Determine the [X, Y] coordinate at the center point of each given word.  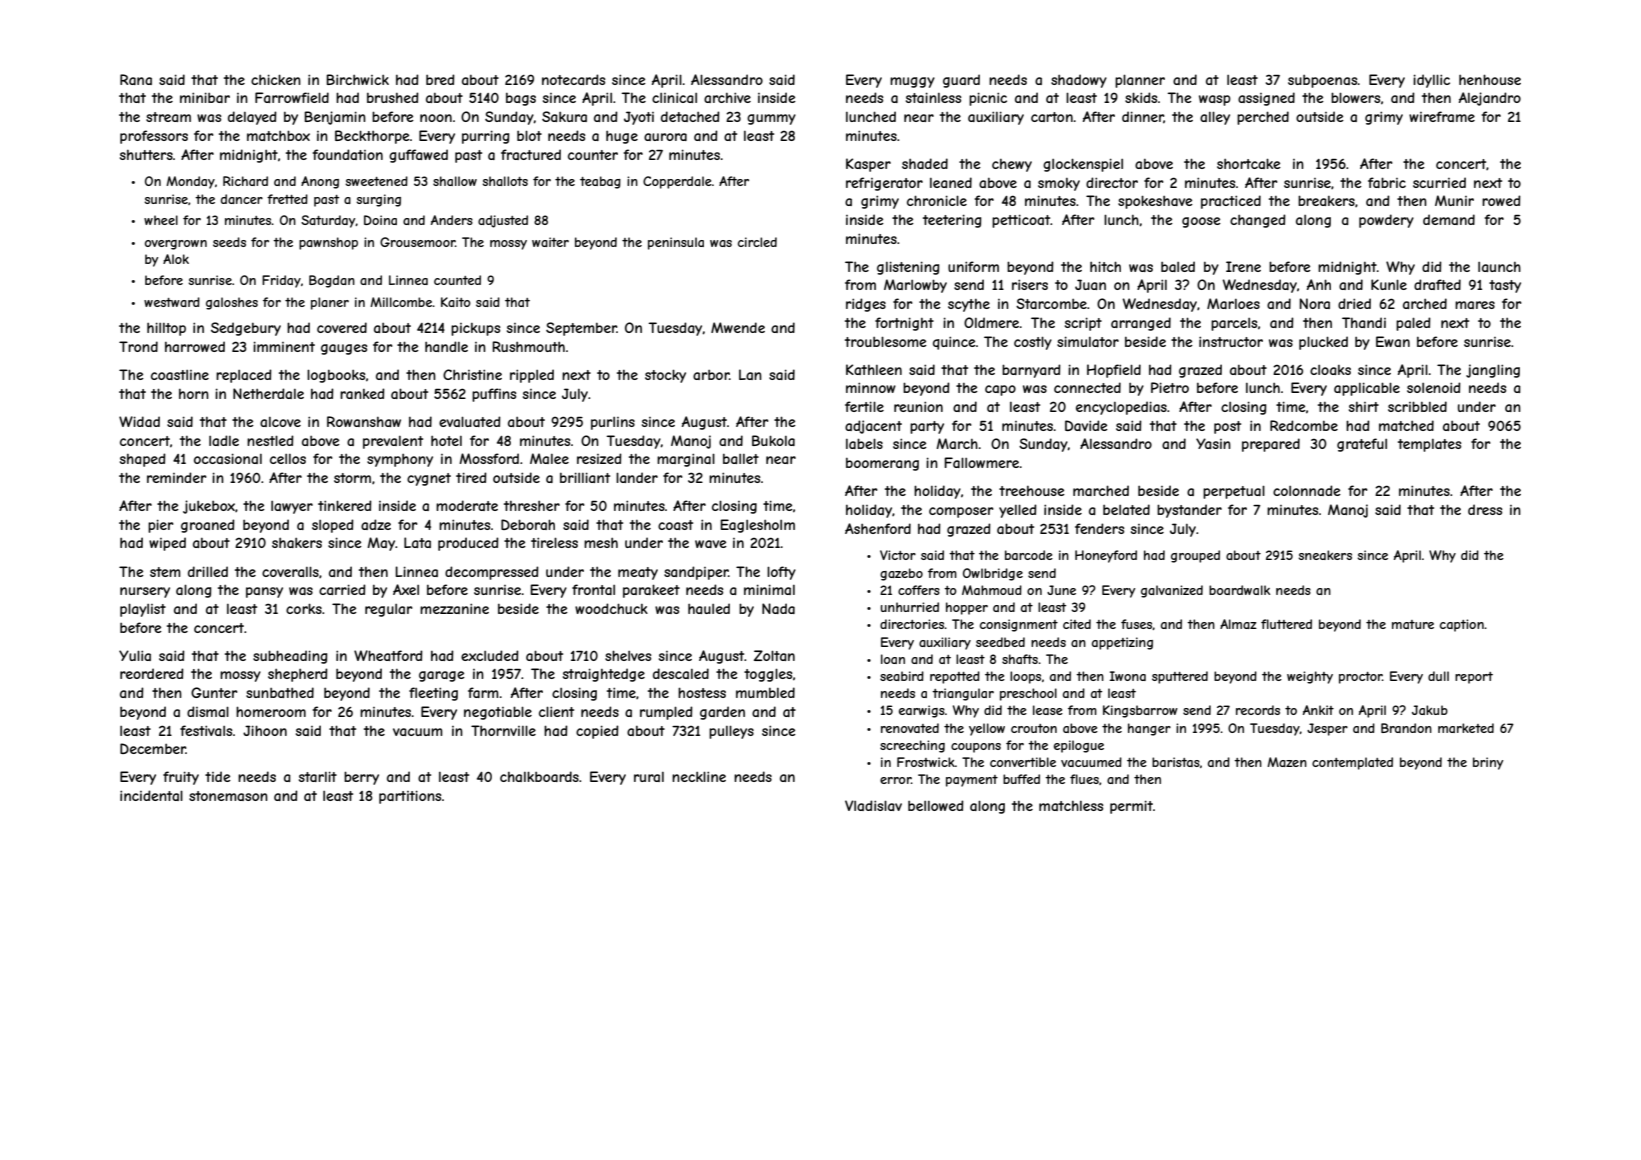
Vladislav [873, 805]
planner [1140, 81]
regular [389, 610]
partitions [410, 797]
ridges [866, 305]
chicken [276, 79]
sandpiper [696, 573]
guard [961, 81]
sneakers [1325, 555]
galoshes [232, 303]
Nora [1314, 303]
